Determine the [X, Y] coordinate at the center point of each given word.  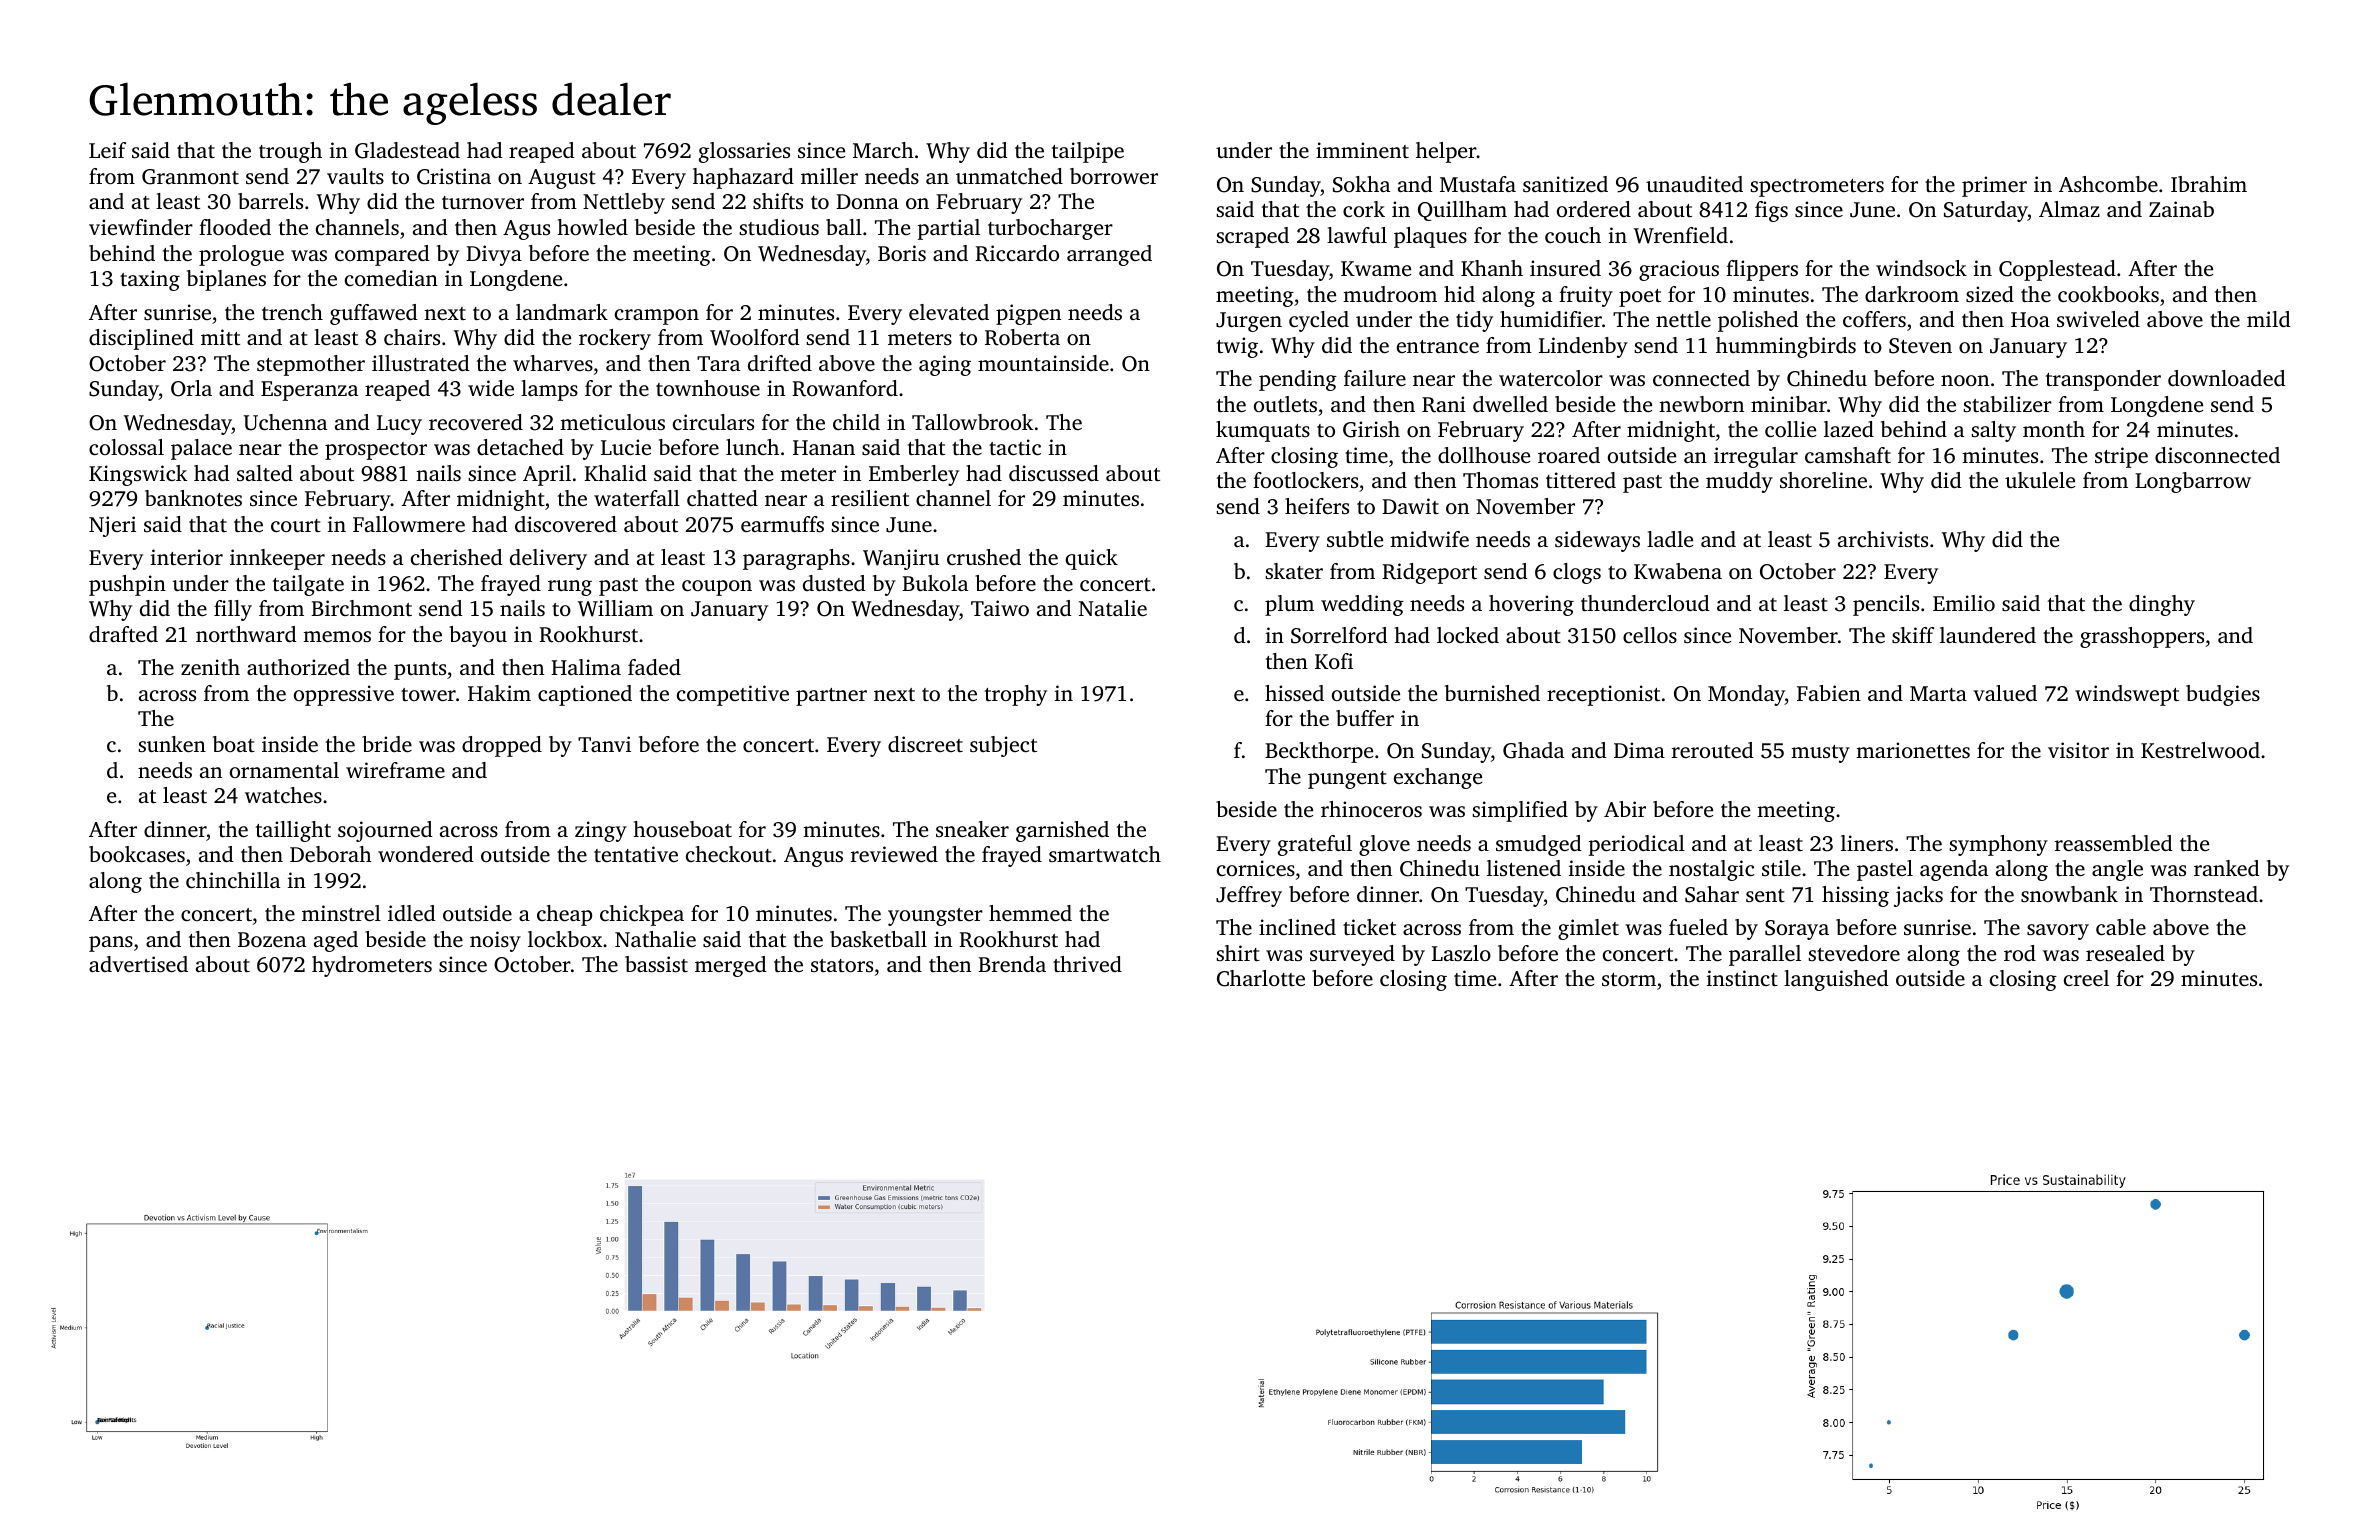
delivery [548, 559]
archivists [1883, 539]
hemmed [1030, 913]
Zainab [2181, 209]
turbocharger [1050, 229]
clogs [1577, 573]
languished [1836, 980]
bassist [656, 964]
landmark [562, 312]
